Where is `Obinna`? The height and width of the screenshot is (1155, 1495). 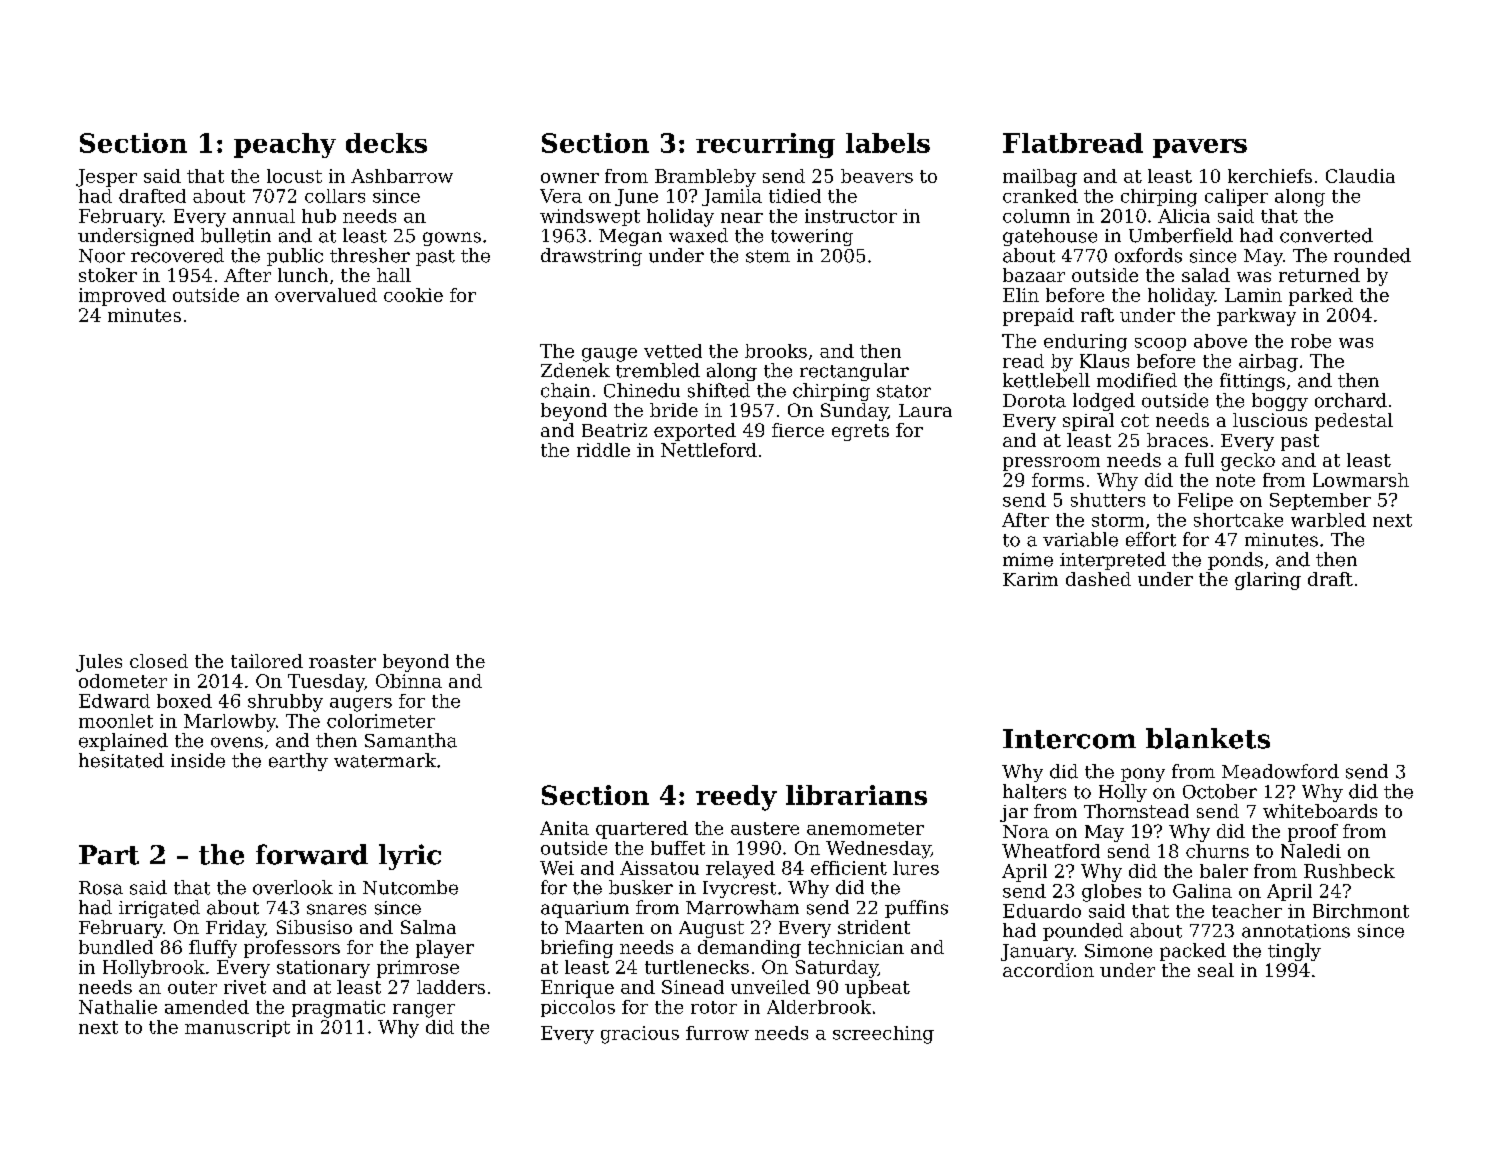 Obinna is located at coordinates (409, 681).
